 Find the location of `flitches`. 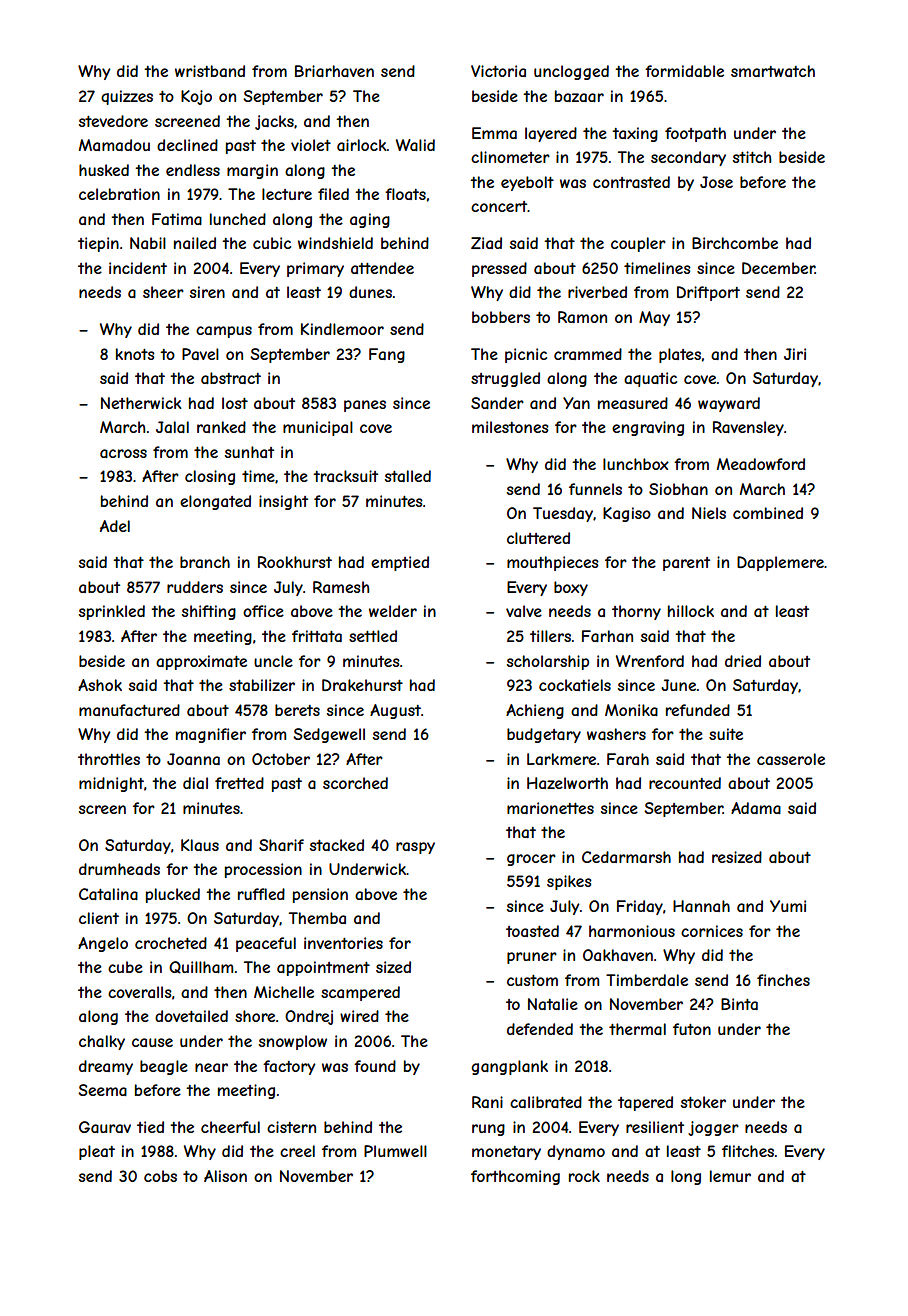

flitches is located at coordinates (748, 1151).
